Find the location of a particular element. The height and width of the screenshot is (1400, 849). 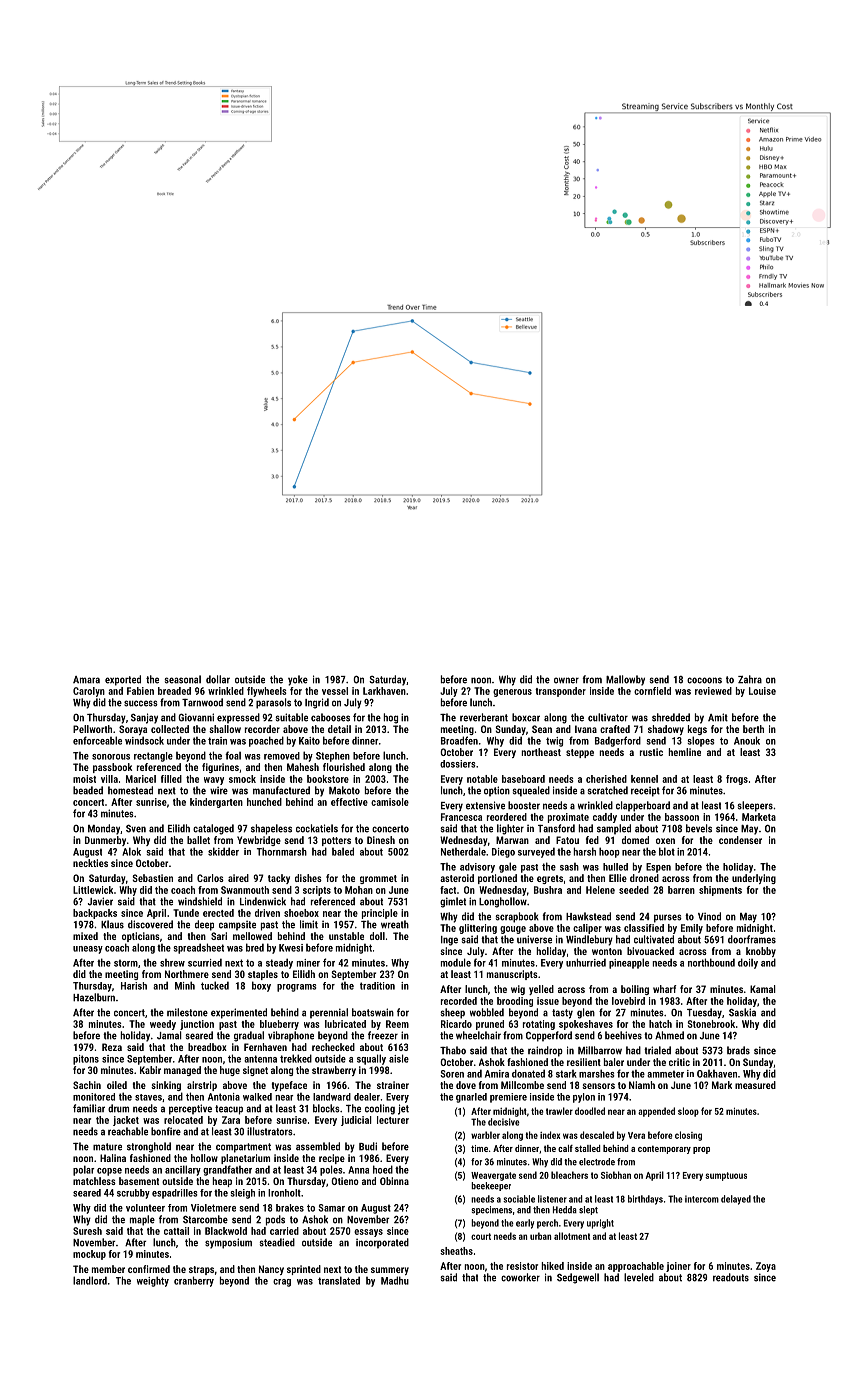

landlord is located at coordinates (90, 1280).
